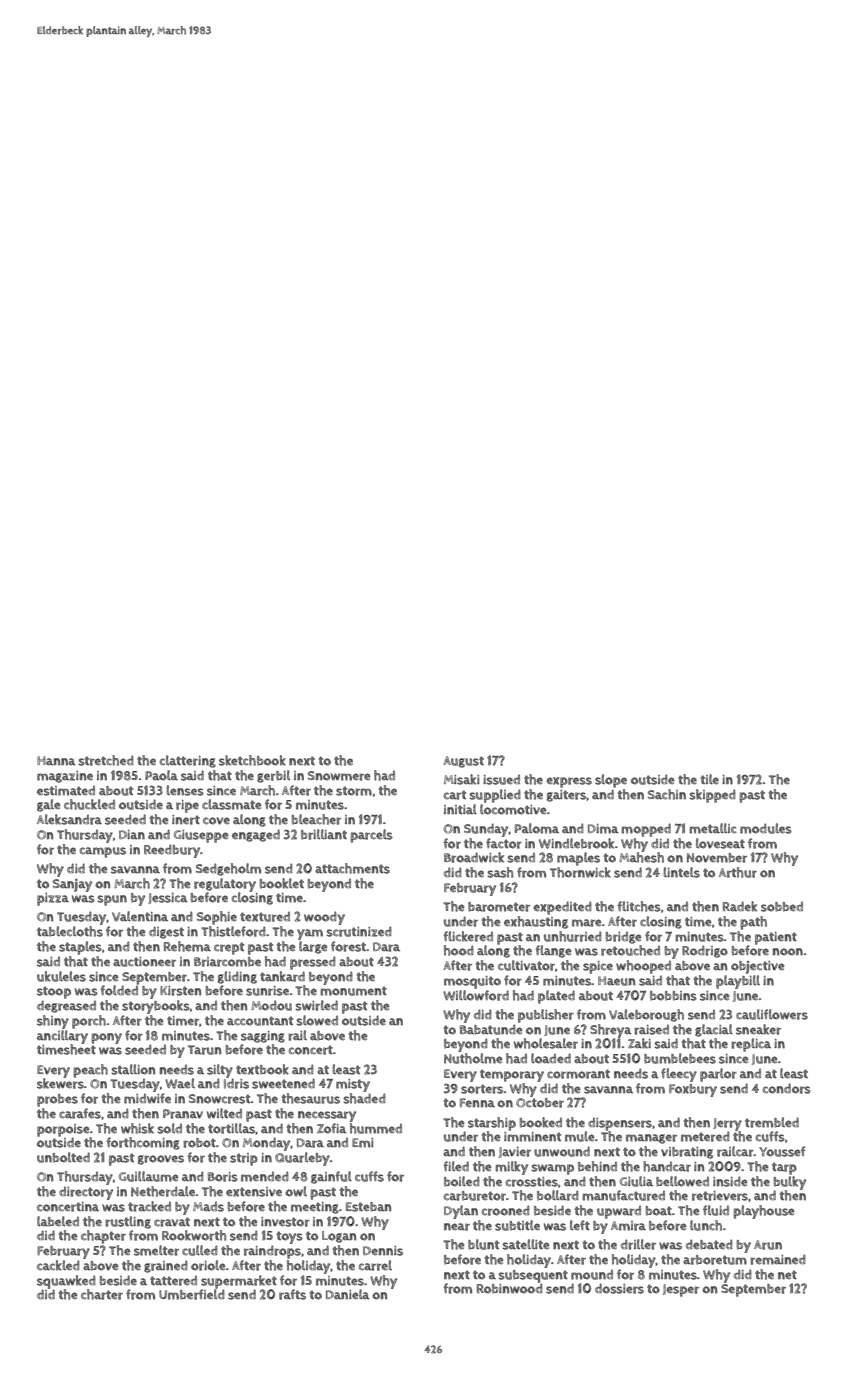  I want to click on Robinwood, so click(510, 1288).
